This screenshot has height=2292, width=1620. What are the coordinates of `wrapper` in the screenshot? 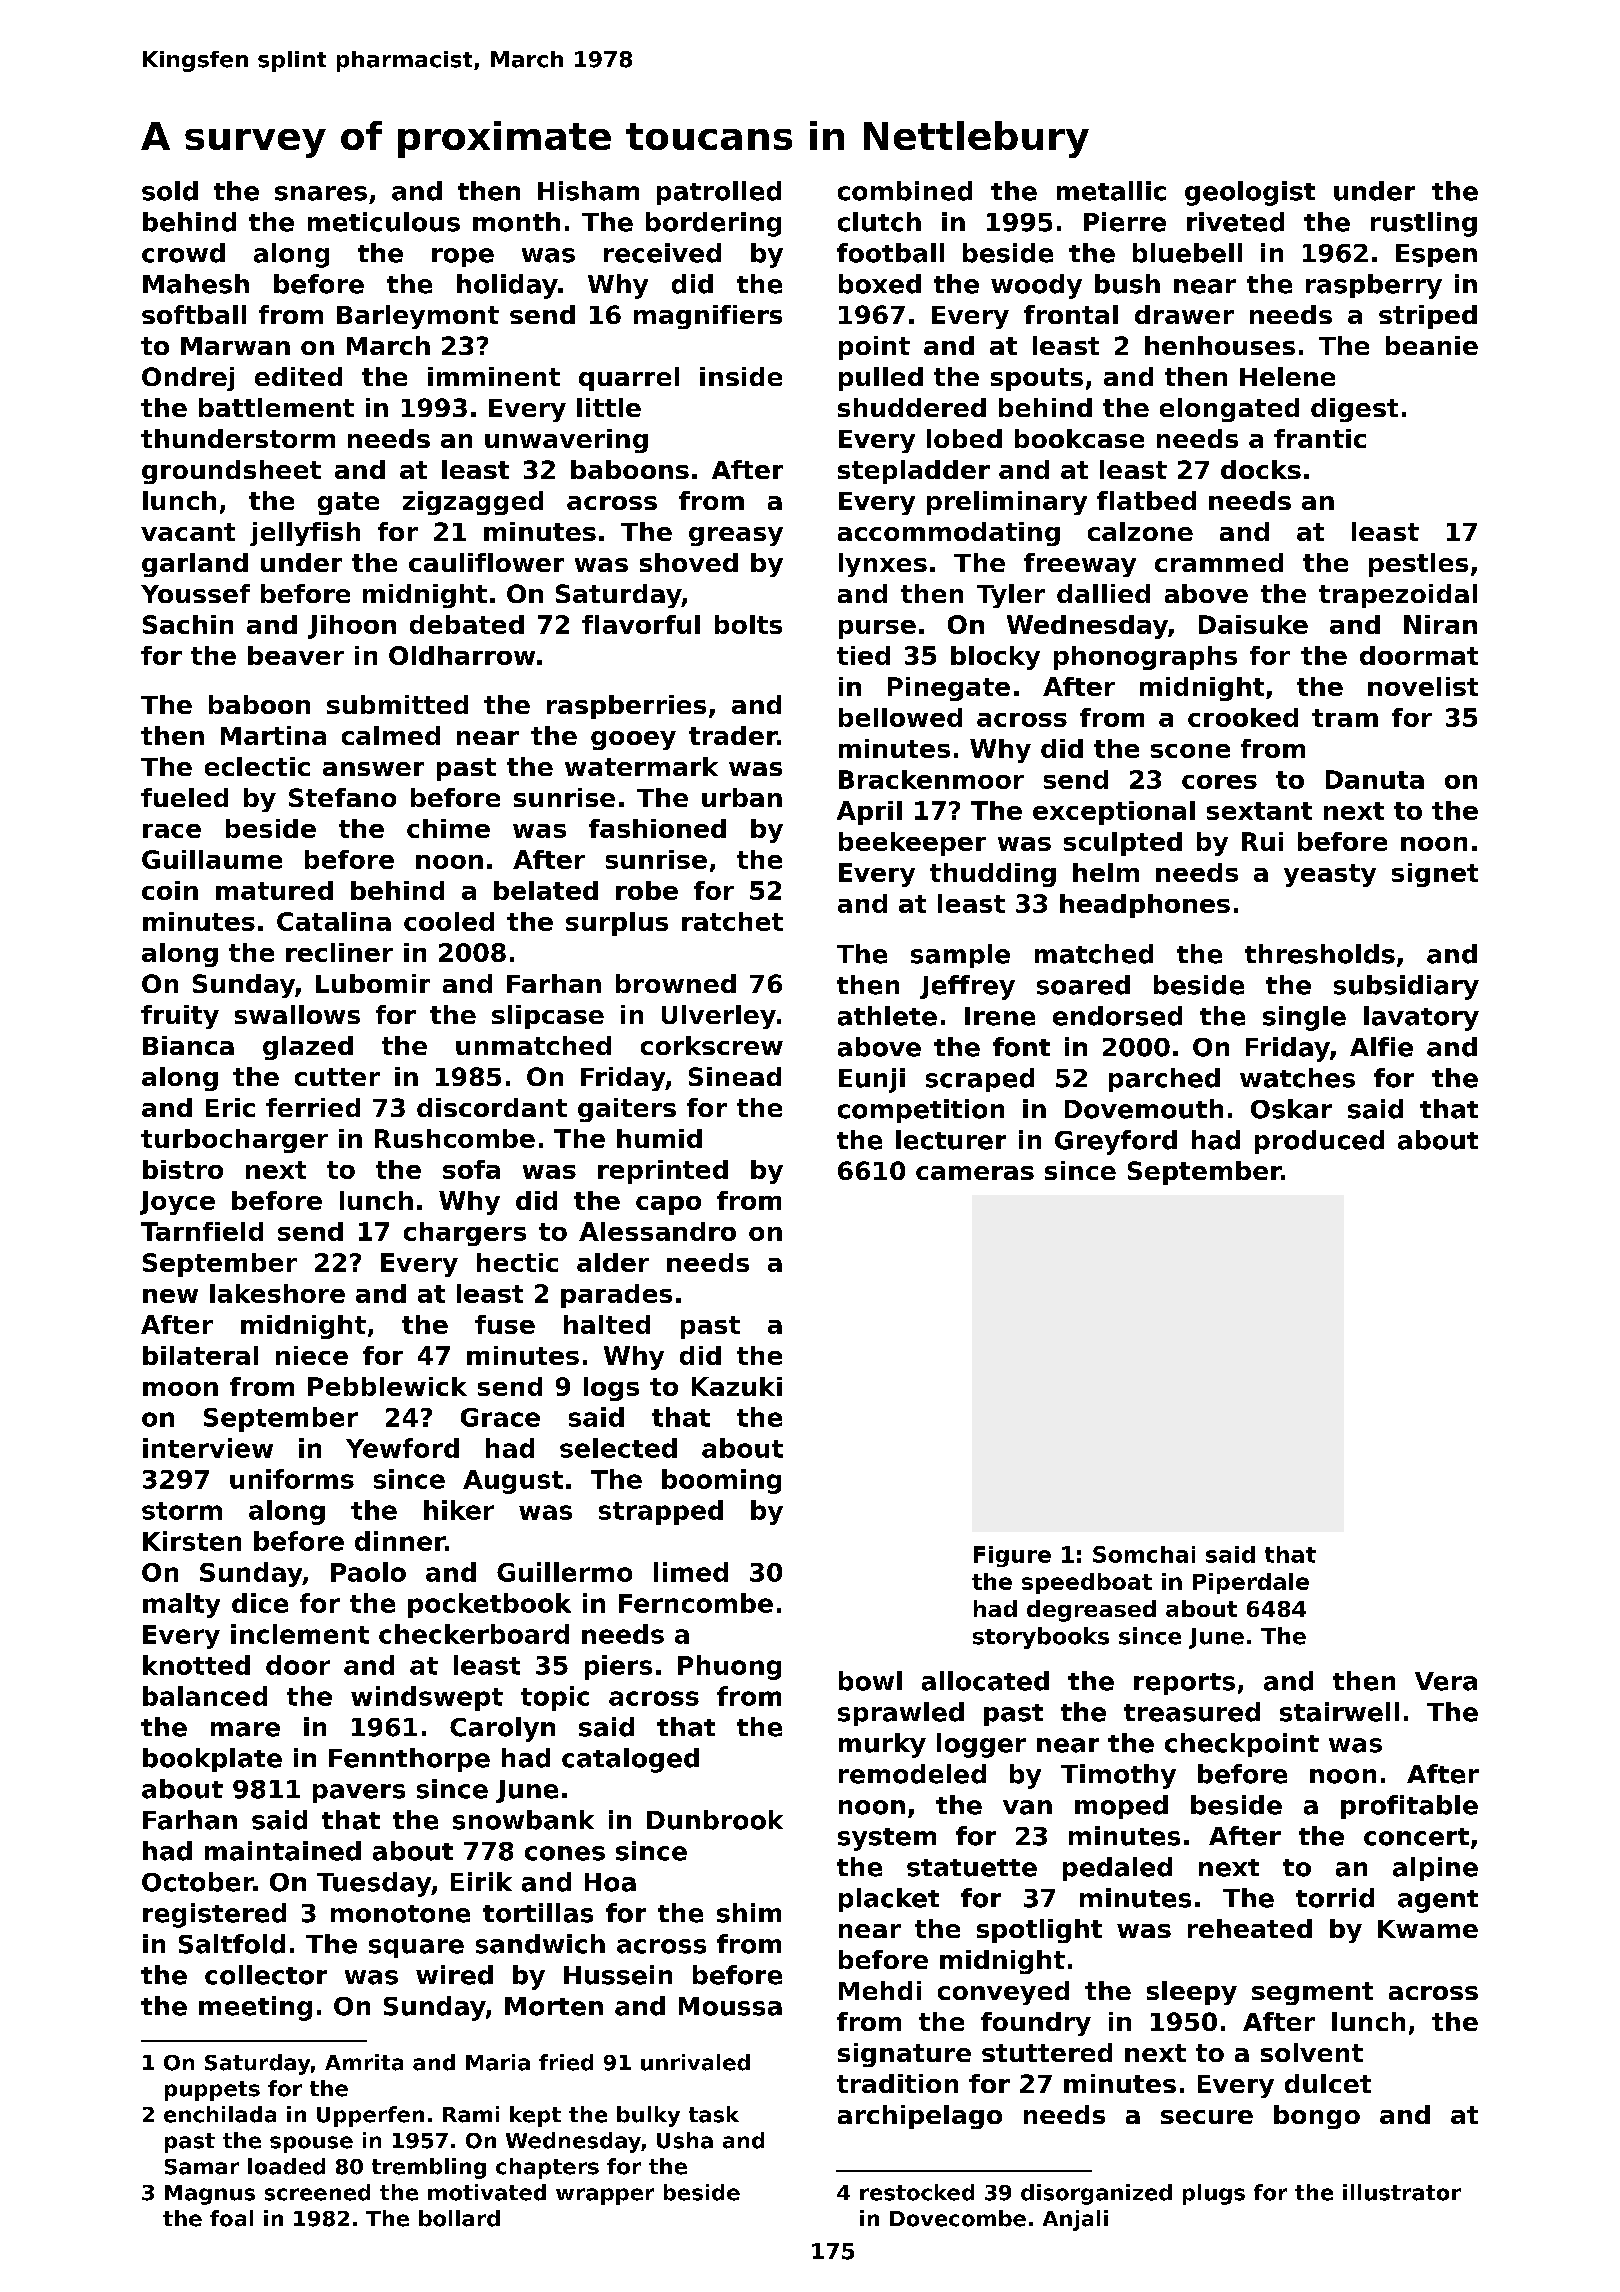 It's located at (605, 2196).
